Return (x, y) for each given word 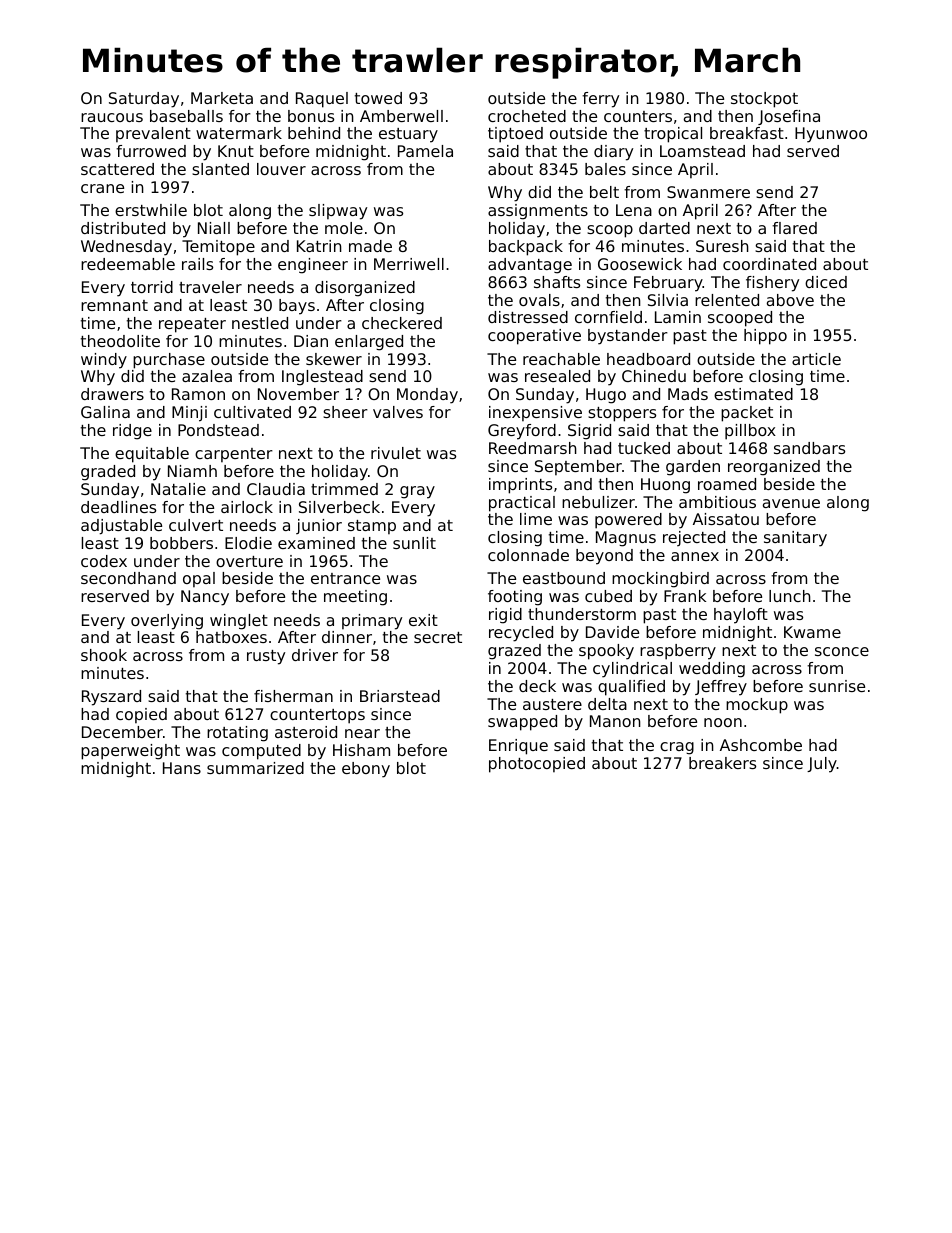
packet (747, 414)
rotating (237, 734)
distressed (528, 317)
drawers (112, 394)
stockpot (764, 100)
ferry (600, 100)
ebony (366, 770)
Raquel (322, 100)
